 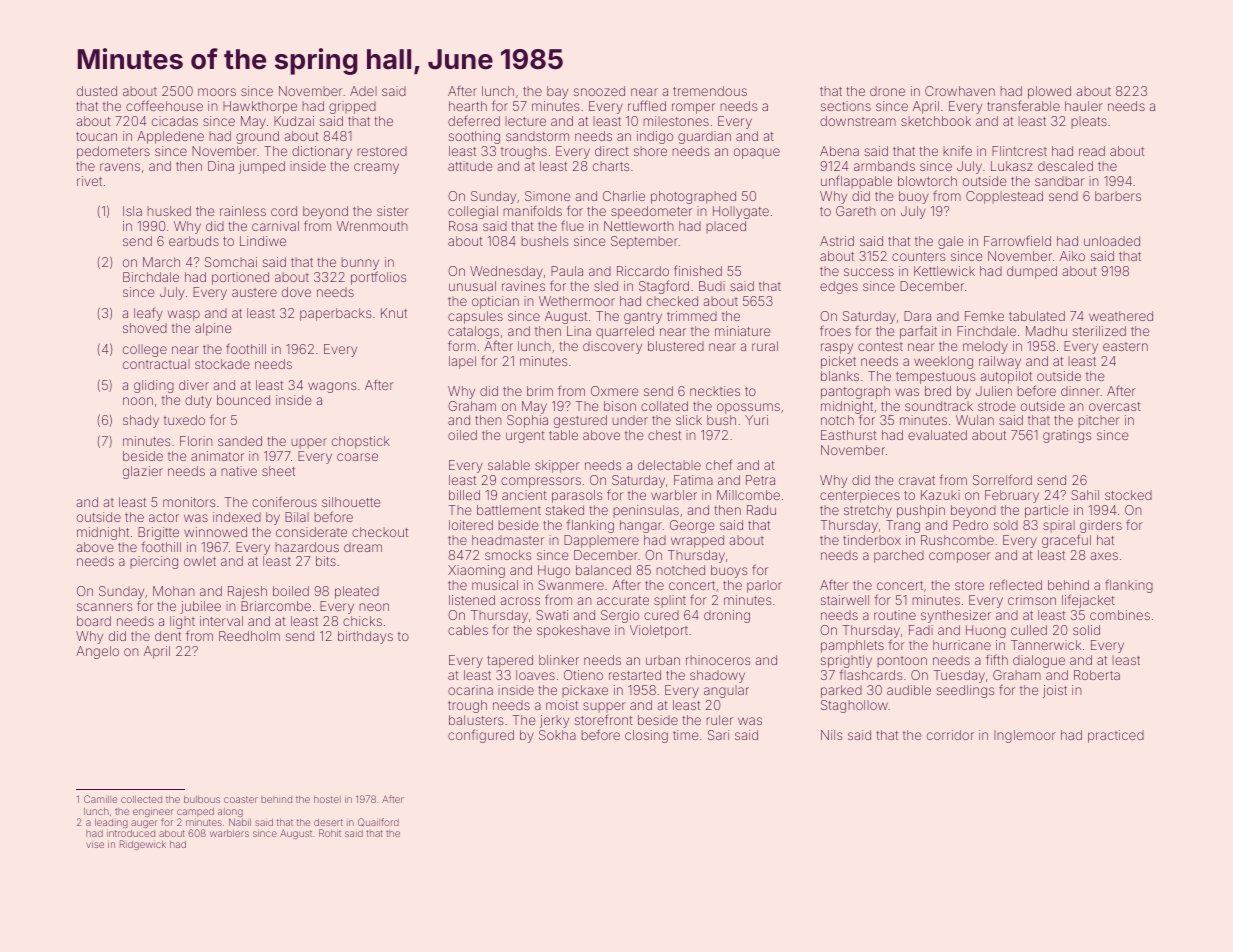 I want to click on Isla, so click(x=132, y=211).
